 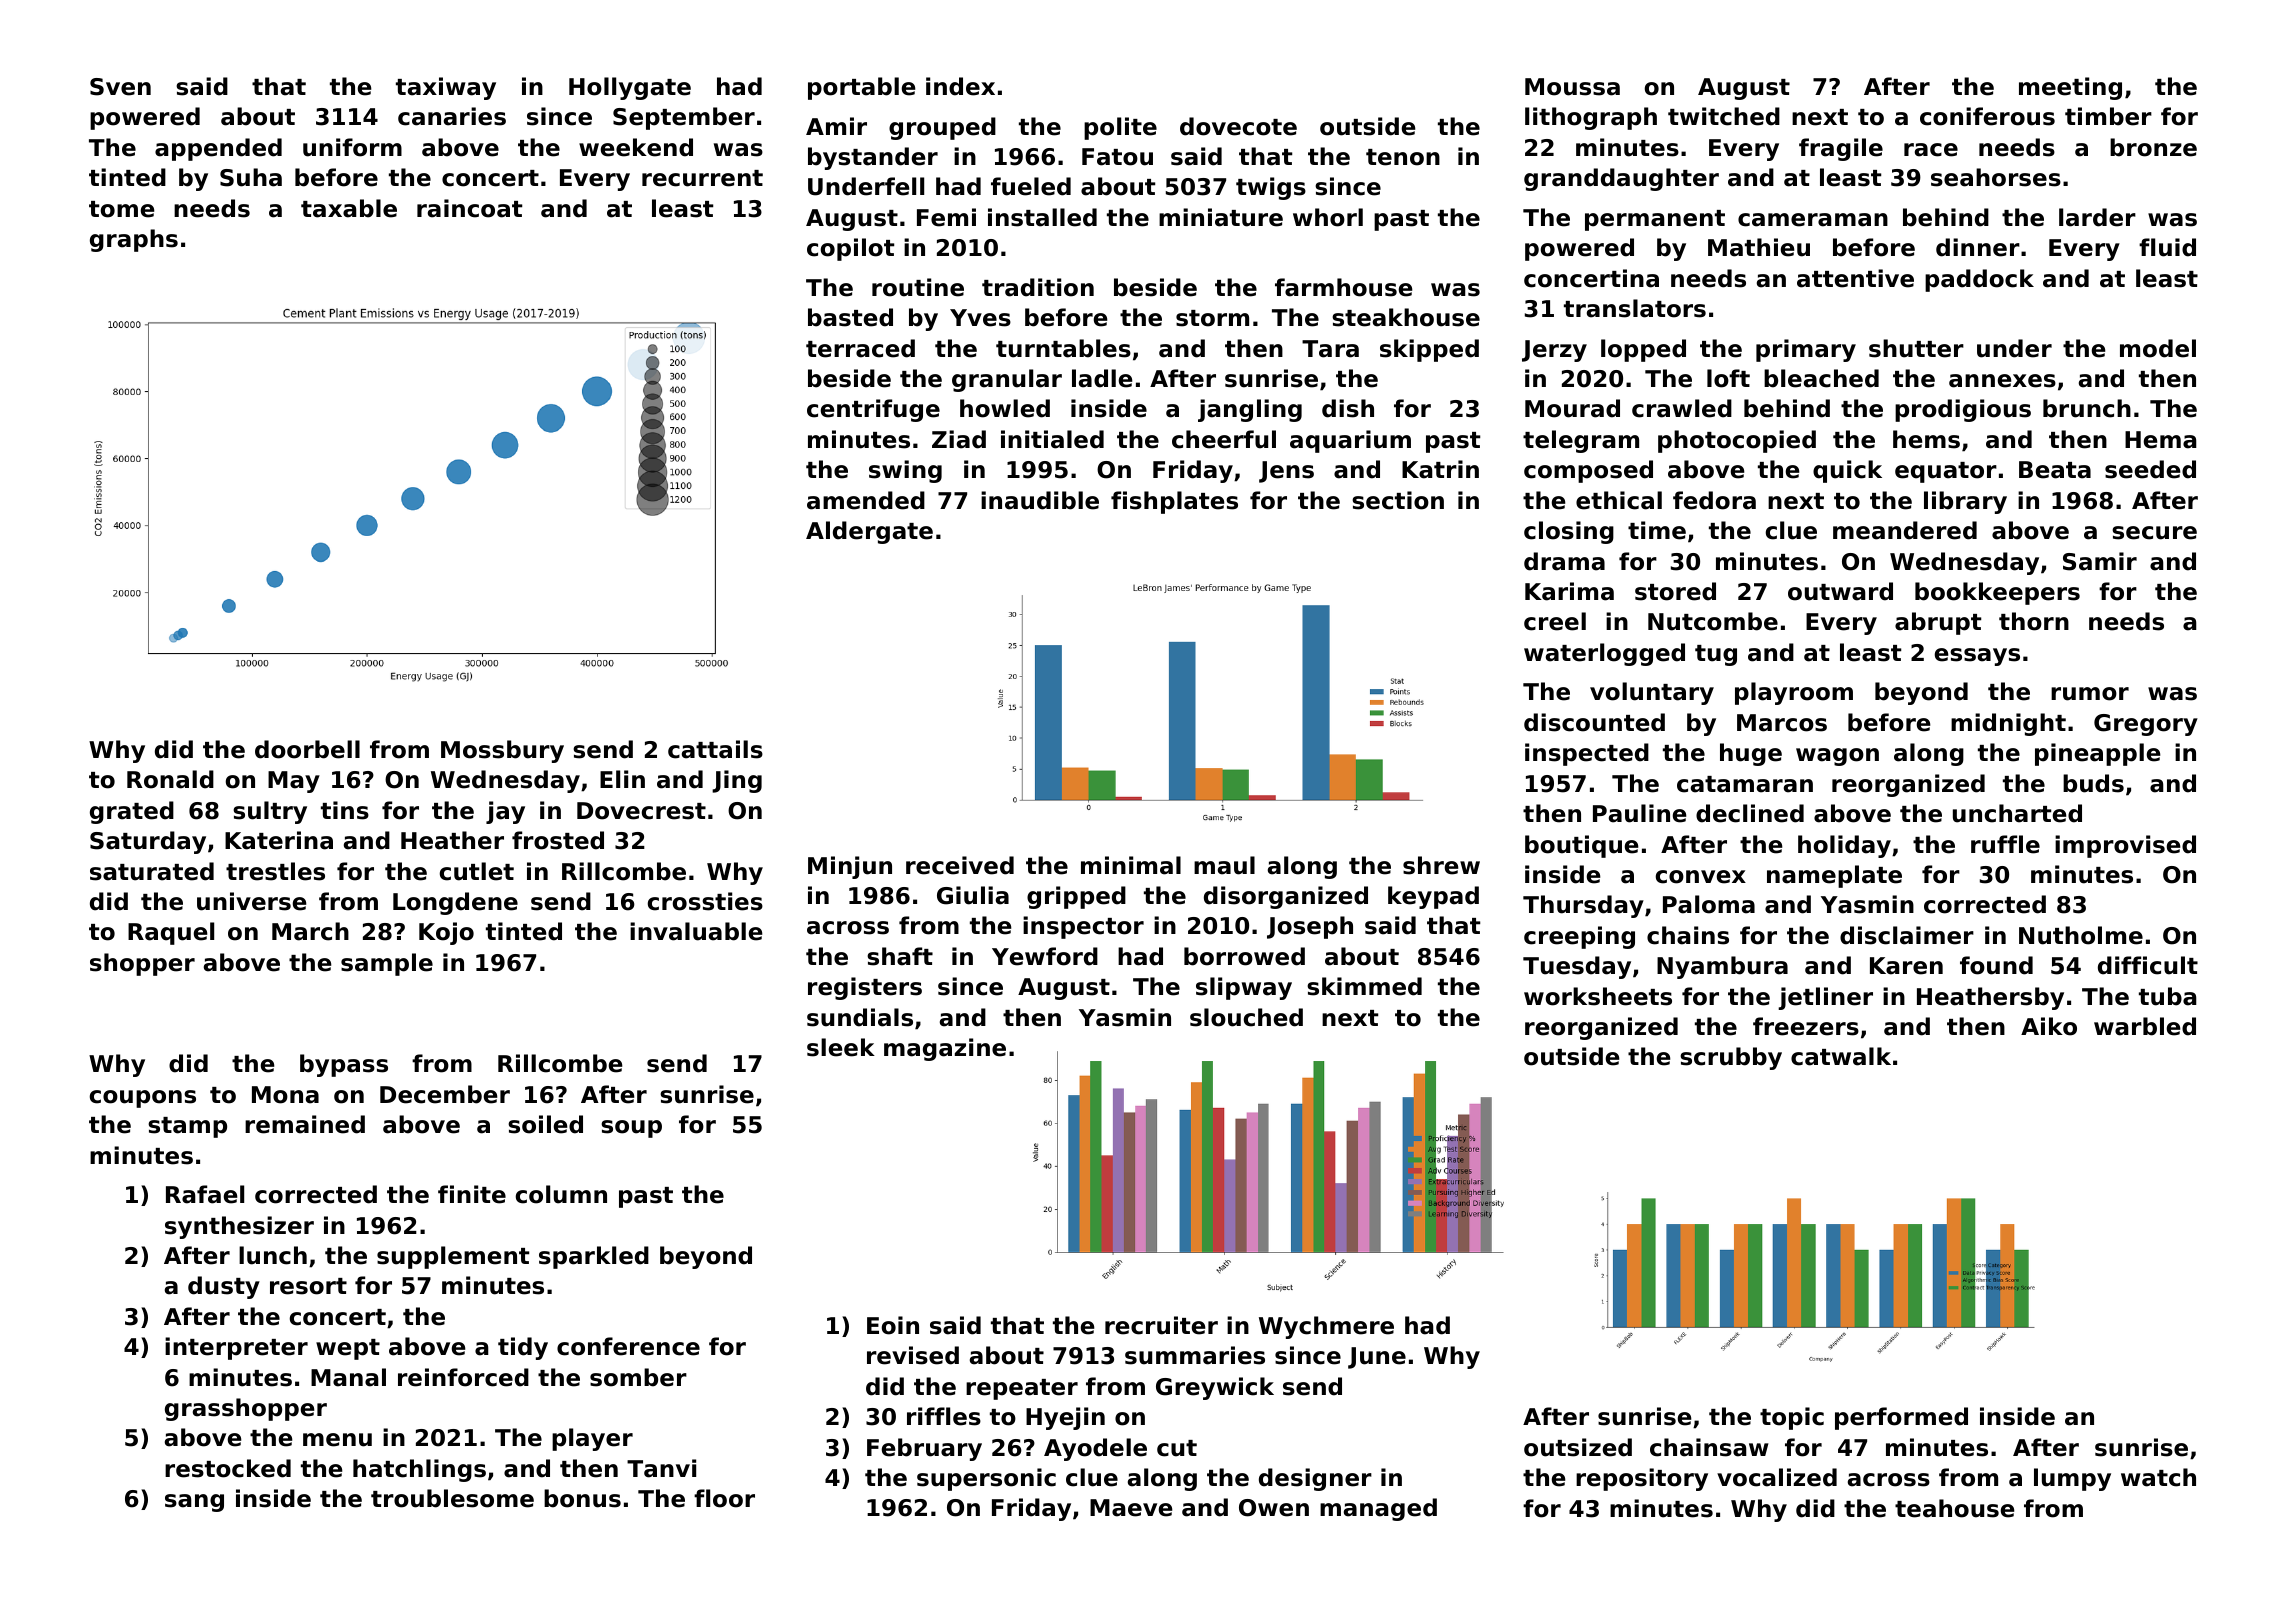 I want to click on Moussa, so click(x=1572, y=87).
